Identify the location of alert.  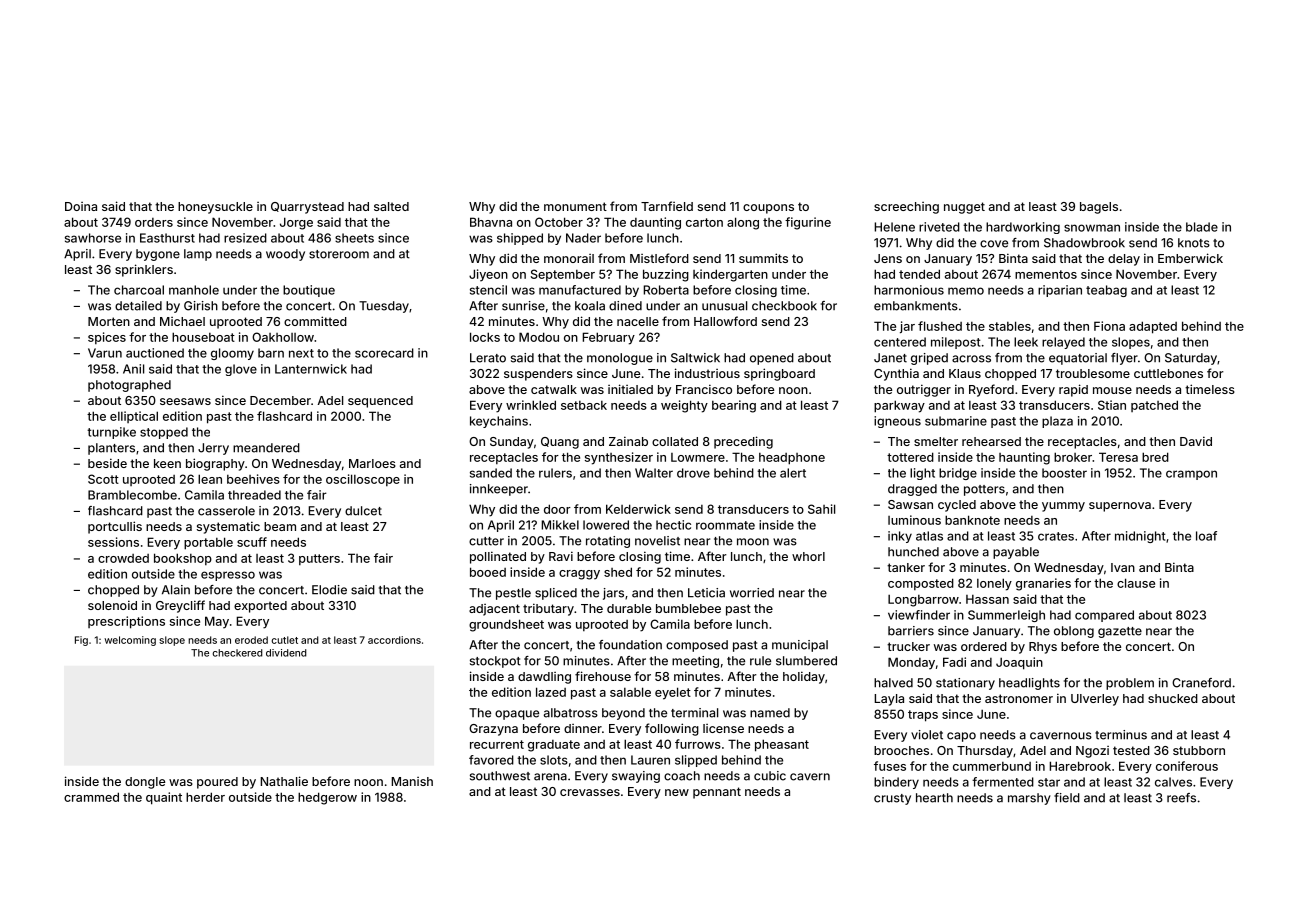
(793, 473).
